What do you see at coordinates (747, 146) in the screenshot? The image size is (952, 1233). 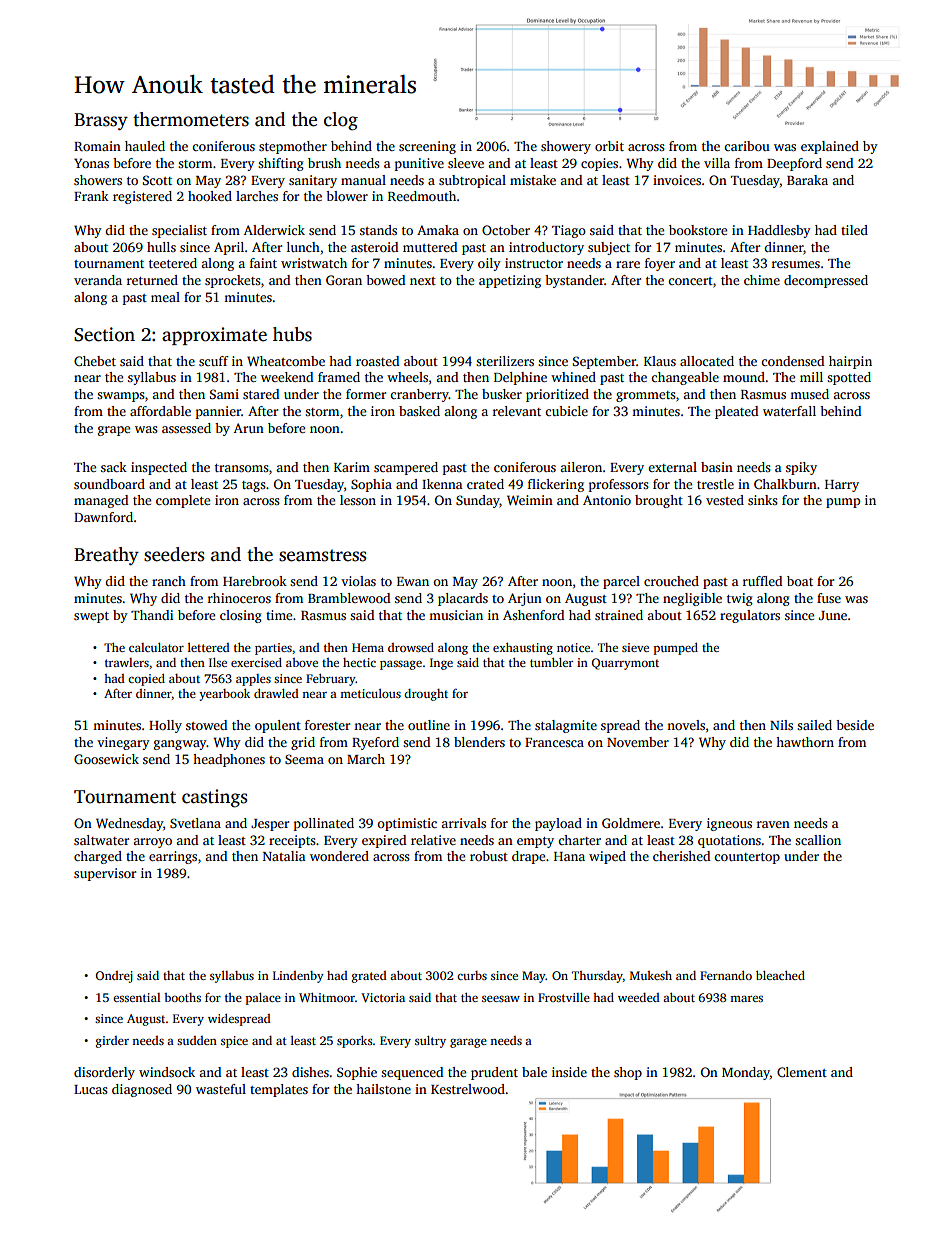 I see `caribou` at bounding box center [747, 146].
